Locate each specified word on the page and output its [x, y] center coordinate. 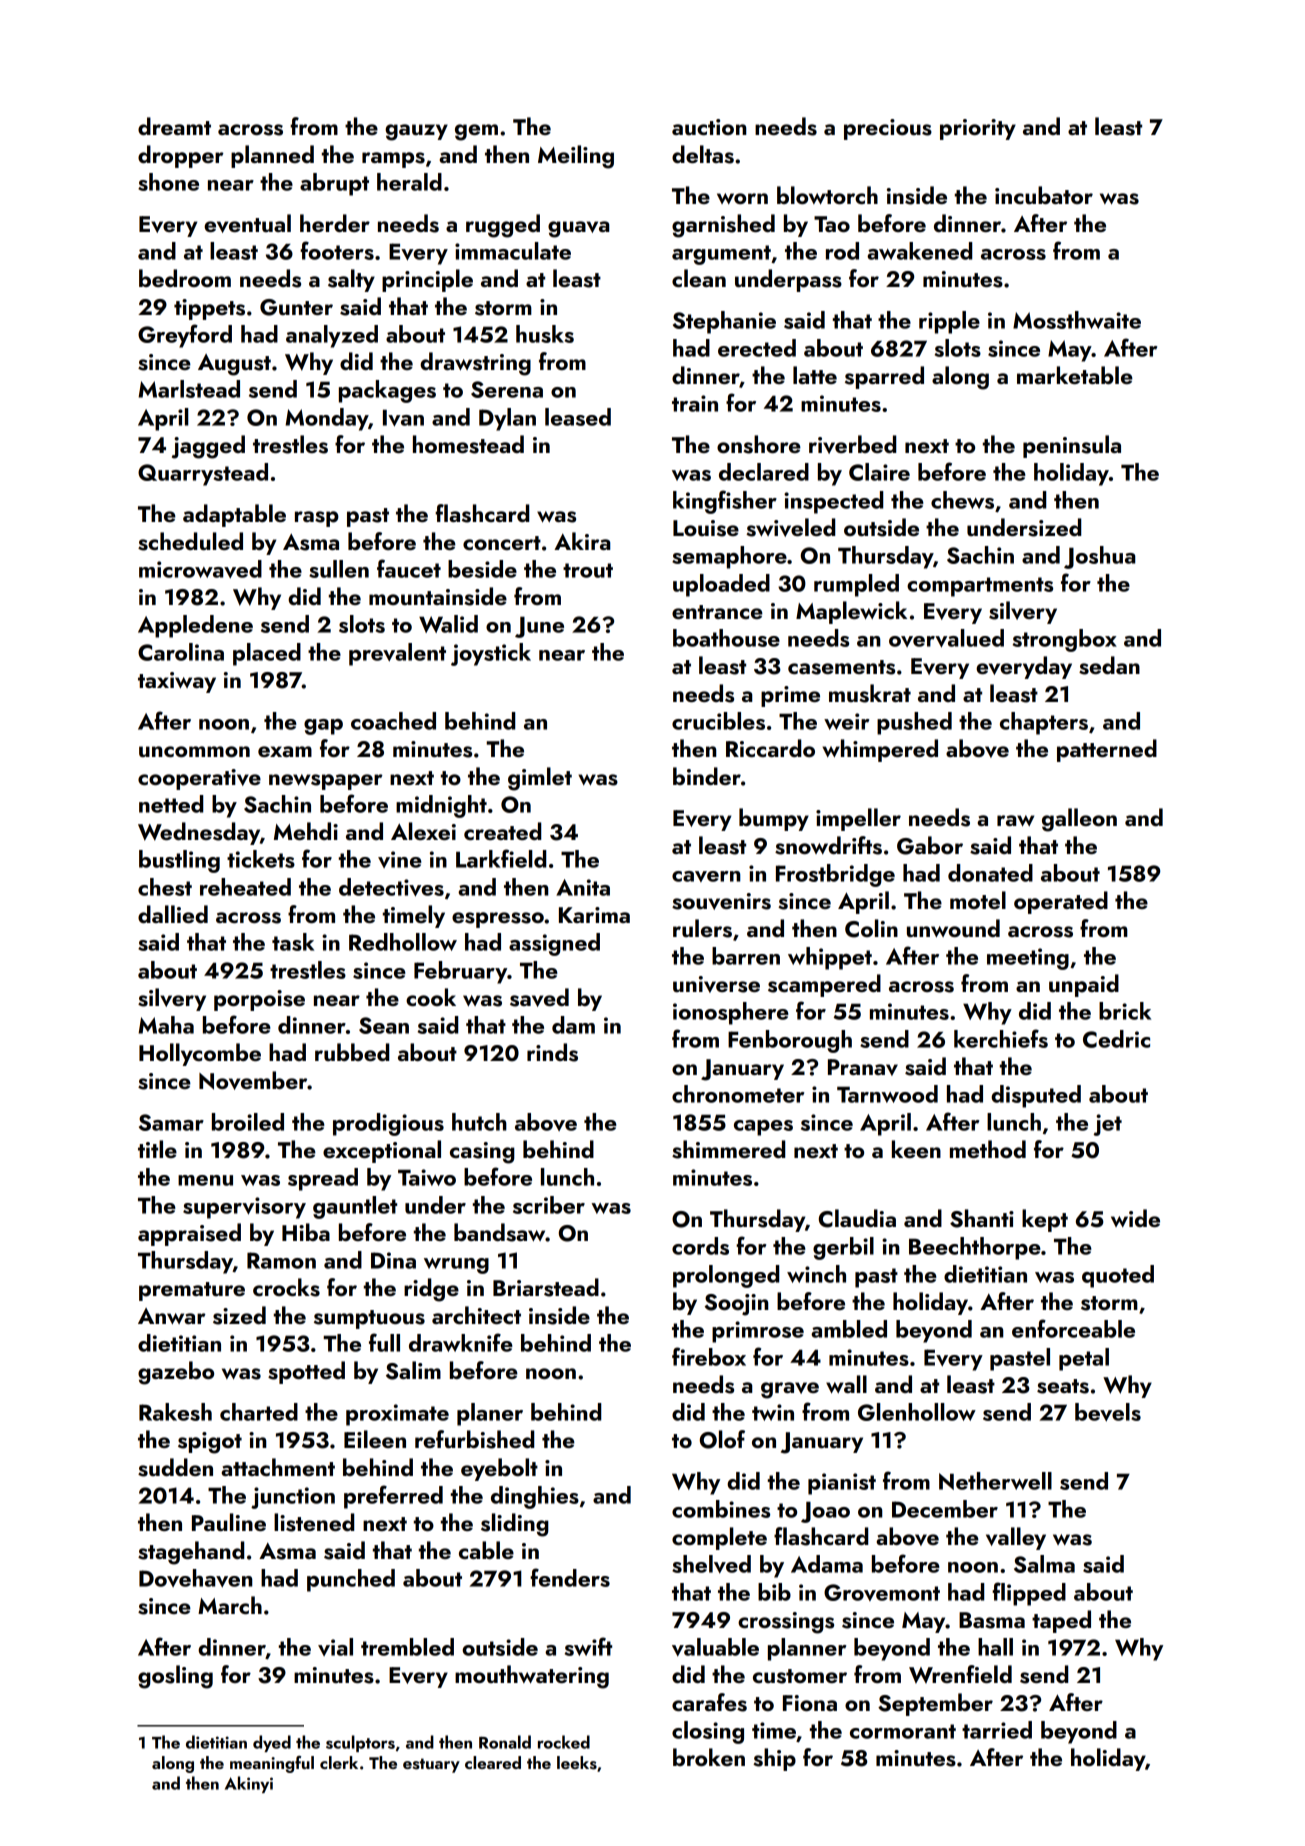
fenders [570, 1577]
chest [165, 887]
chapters [1044, 723]
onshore [759, 444]
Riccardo [770, 748]
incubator [1044, 195]
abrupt [334, 184]
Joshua [1099, 557]
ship [774, 1759]
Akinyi [249, 1784]
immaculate [513, 251]
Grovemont [882, 1592]
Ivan [403, 418]
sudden [175, 1467]
